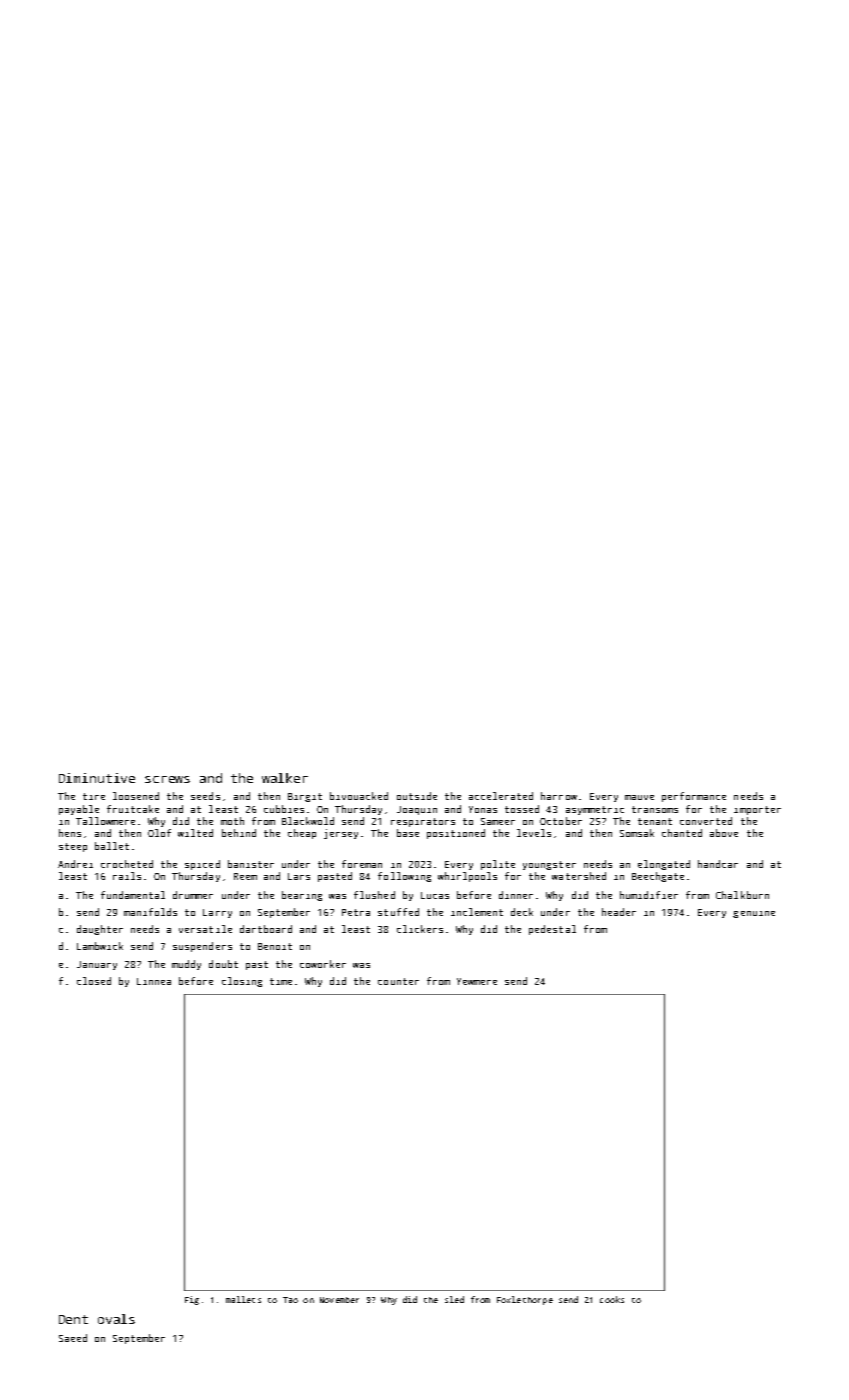 This image has width=849, height=1400. Describe the element at coordinates (612, 1299) in the image. I see `cooks` at that location.
